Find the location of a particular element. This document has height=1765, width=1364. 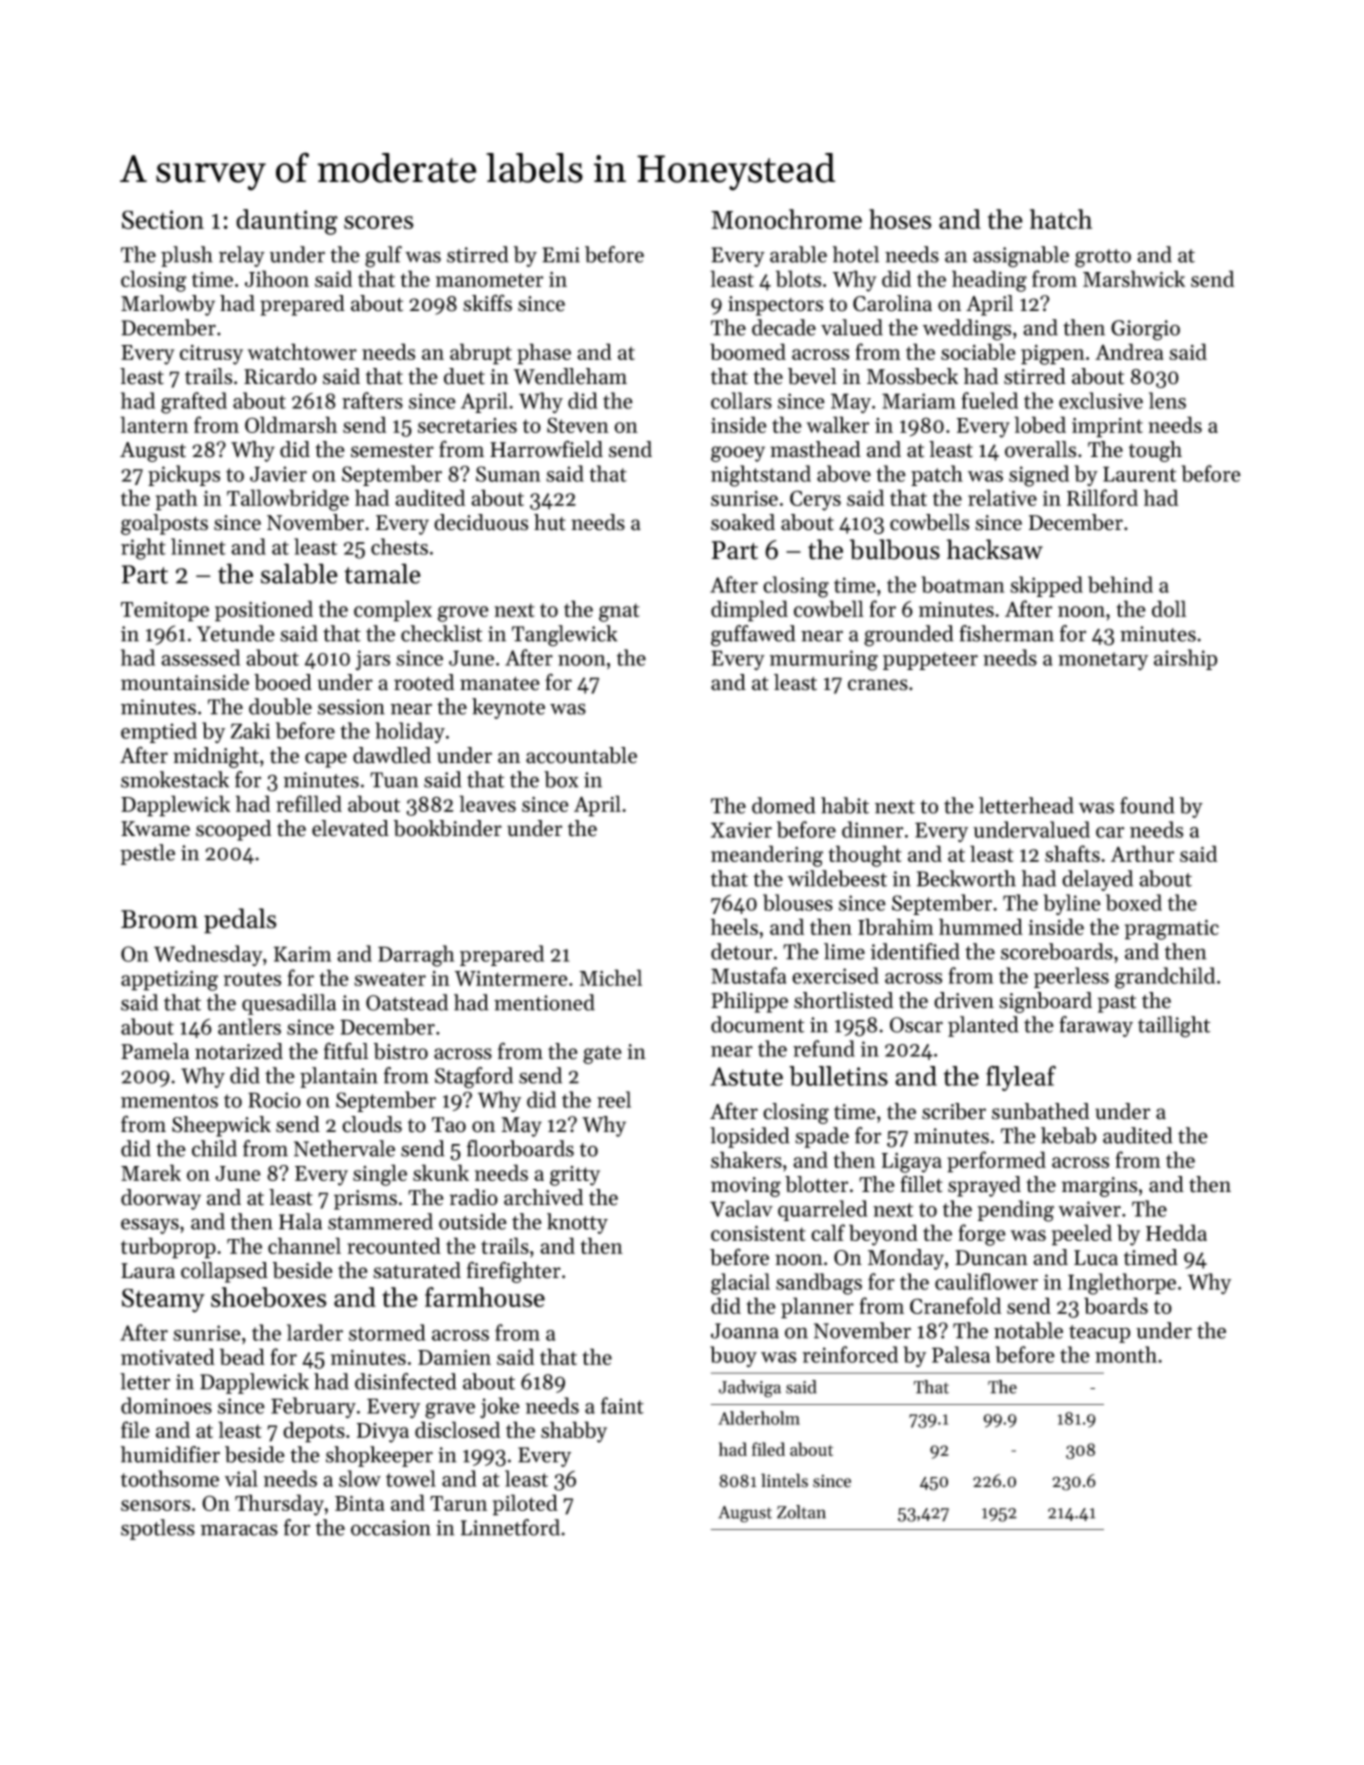

shakers is located at coordinates (746, 1159).
